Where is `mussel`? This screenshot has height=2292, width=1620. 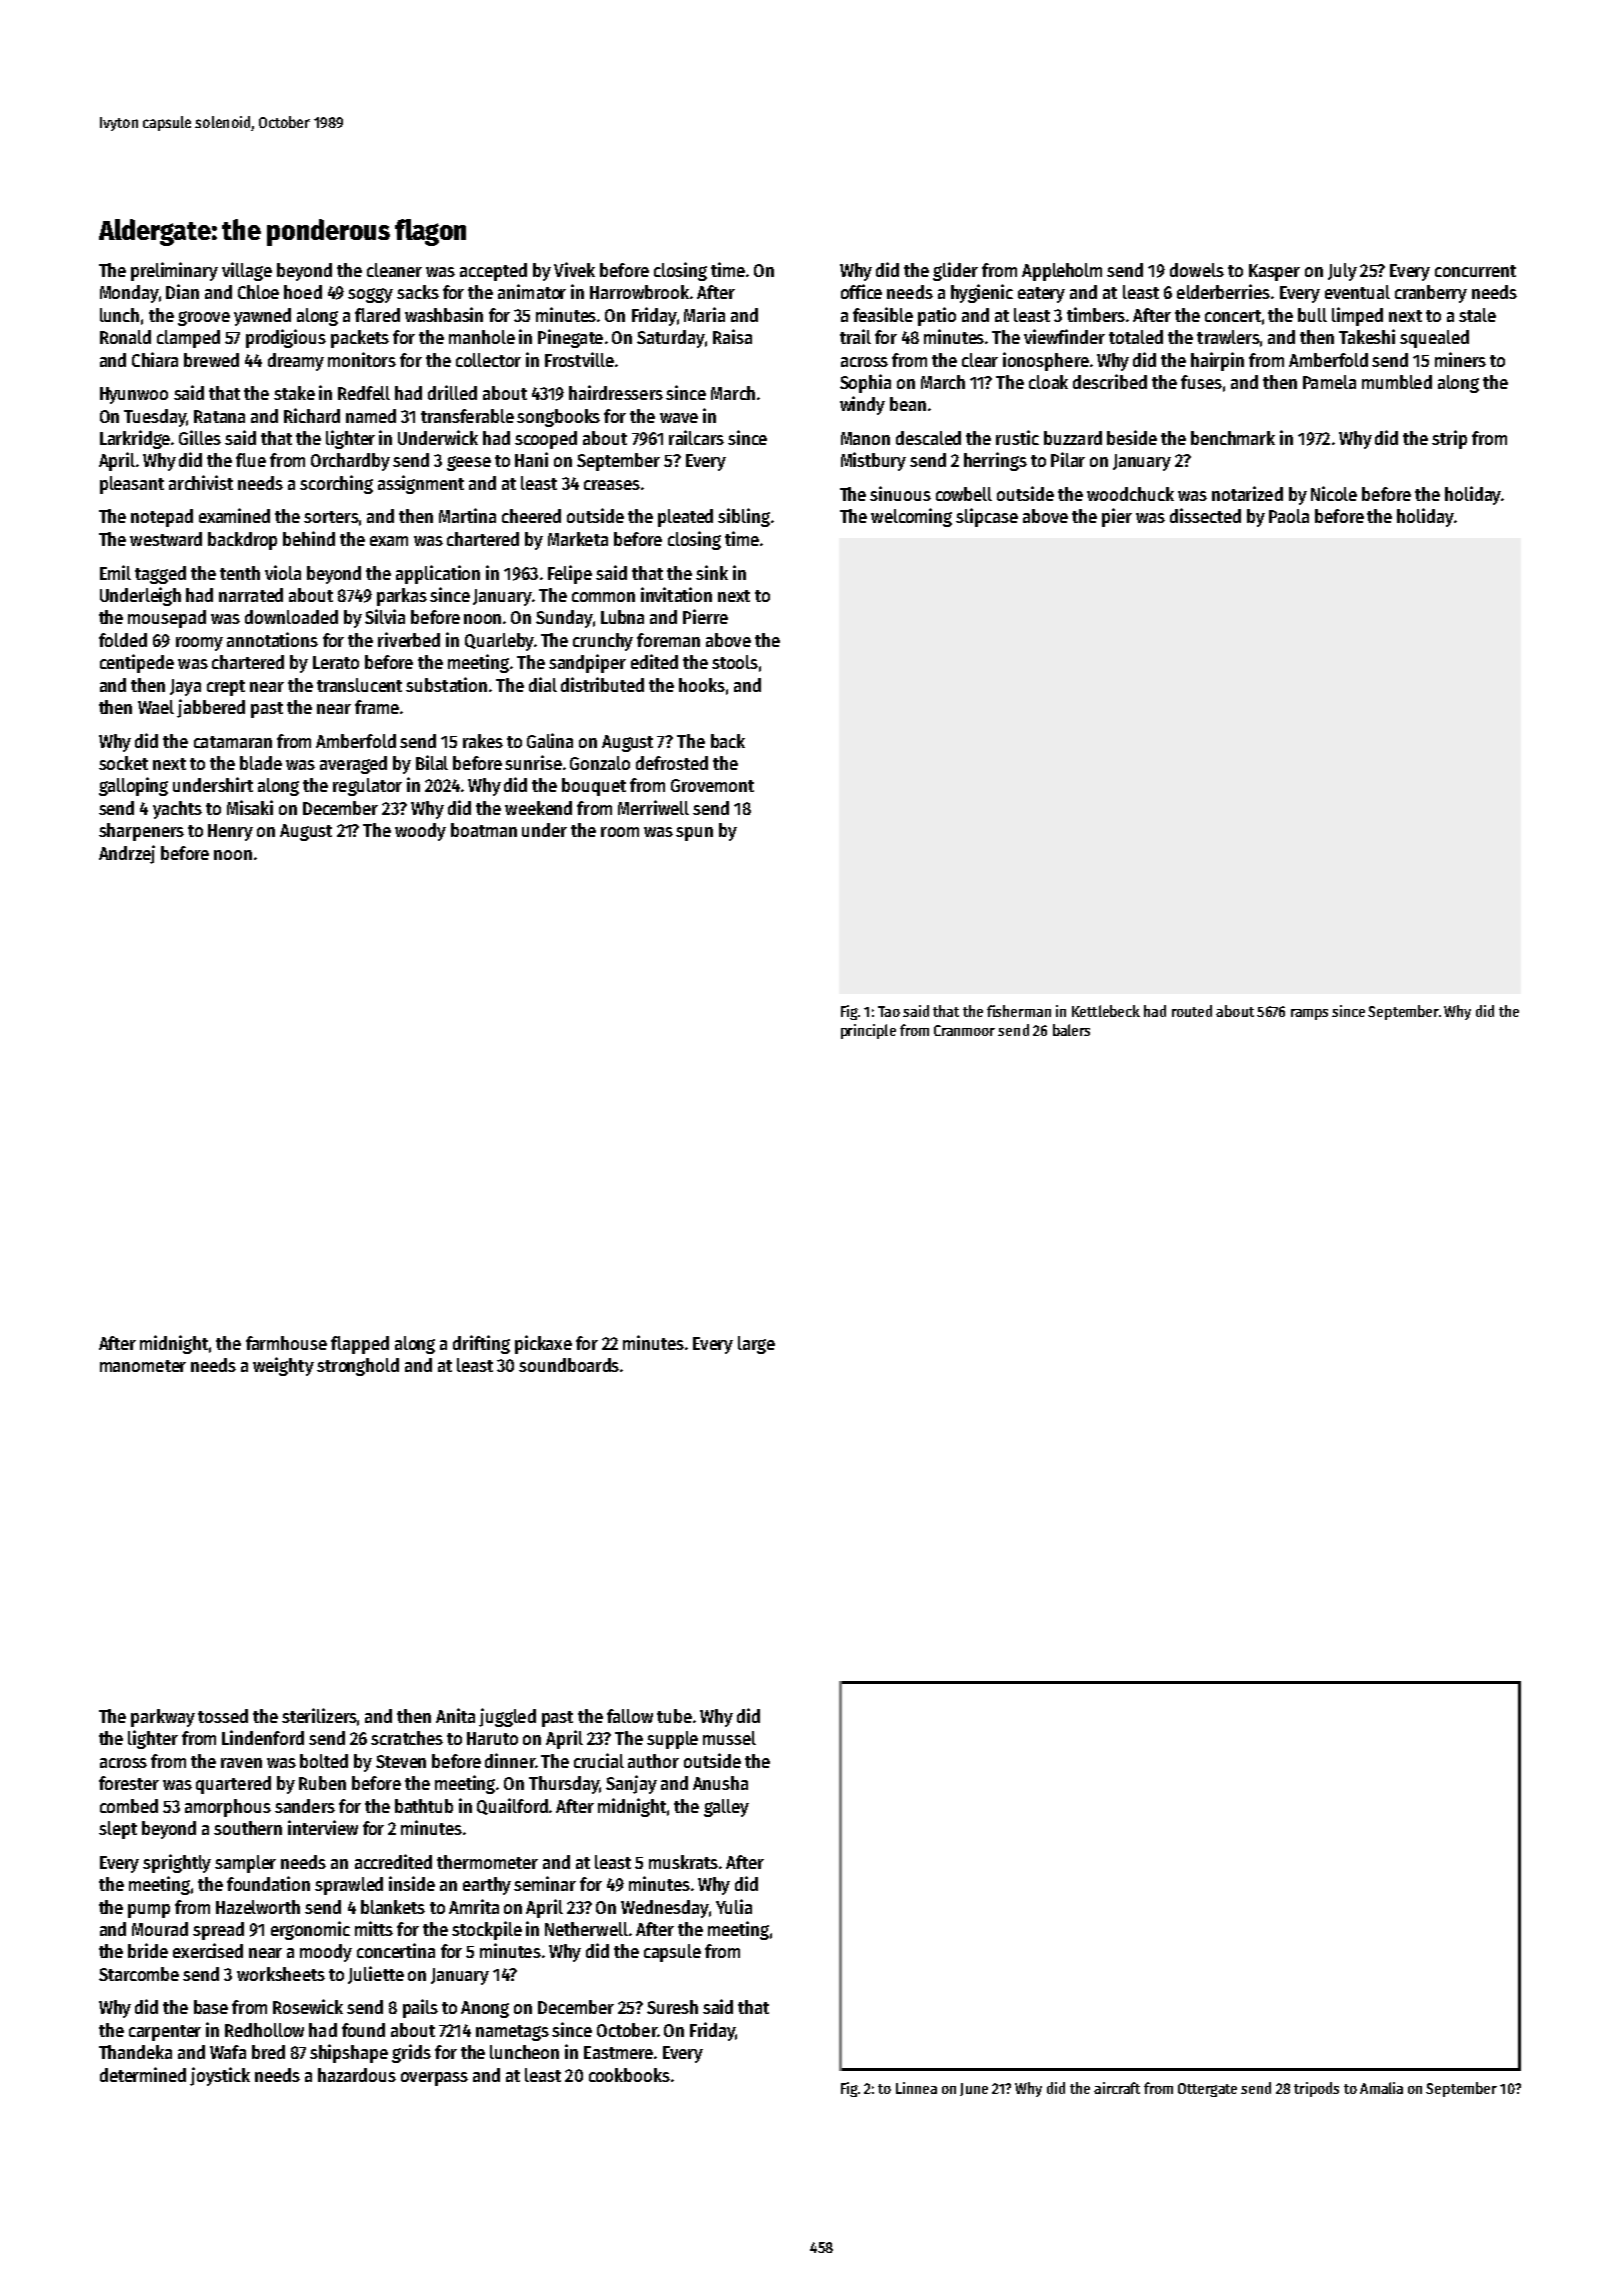
mussel is located at coordinates (729, 1738).
